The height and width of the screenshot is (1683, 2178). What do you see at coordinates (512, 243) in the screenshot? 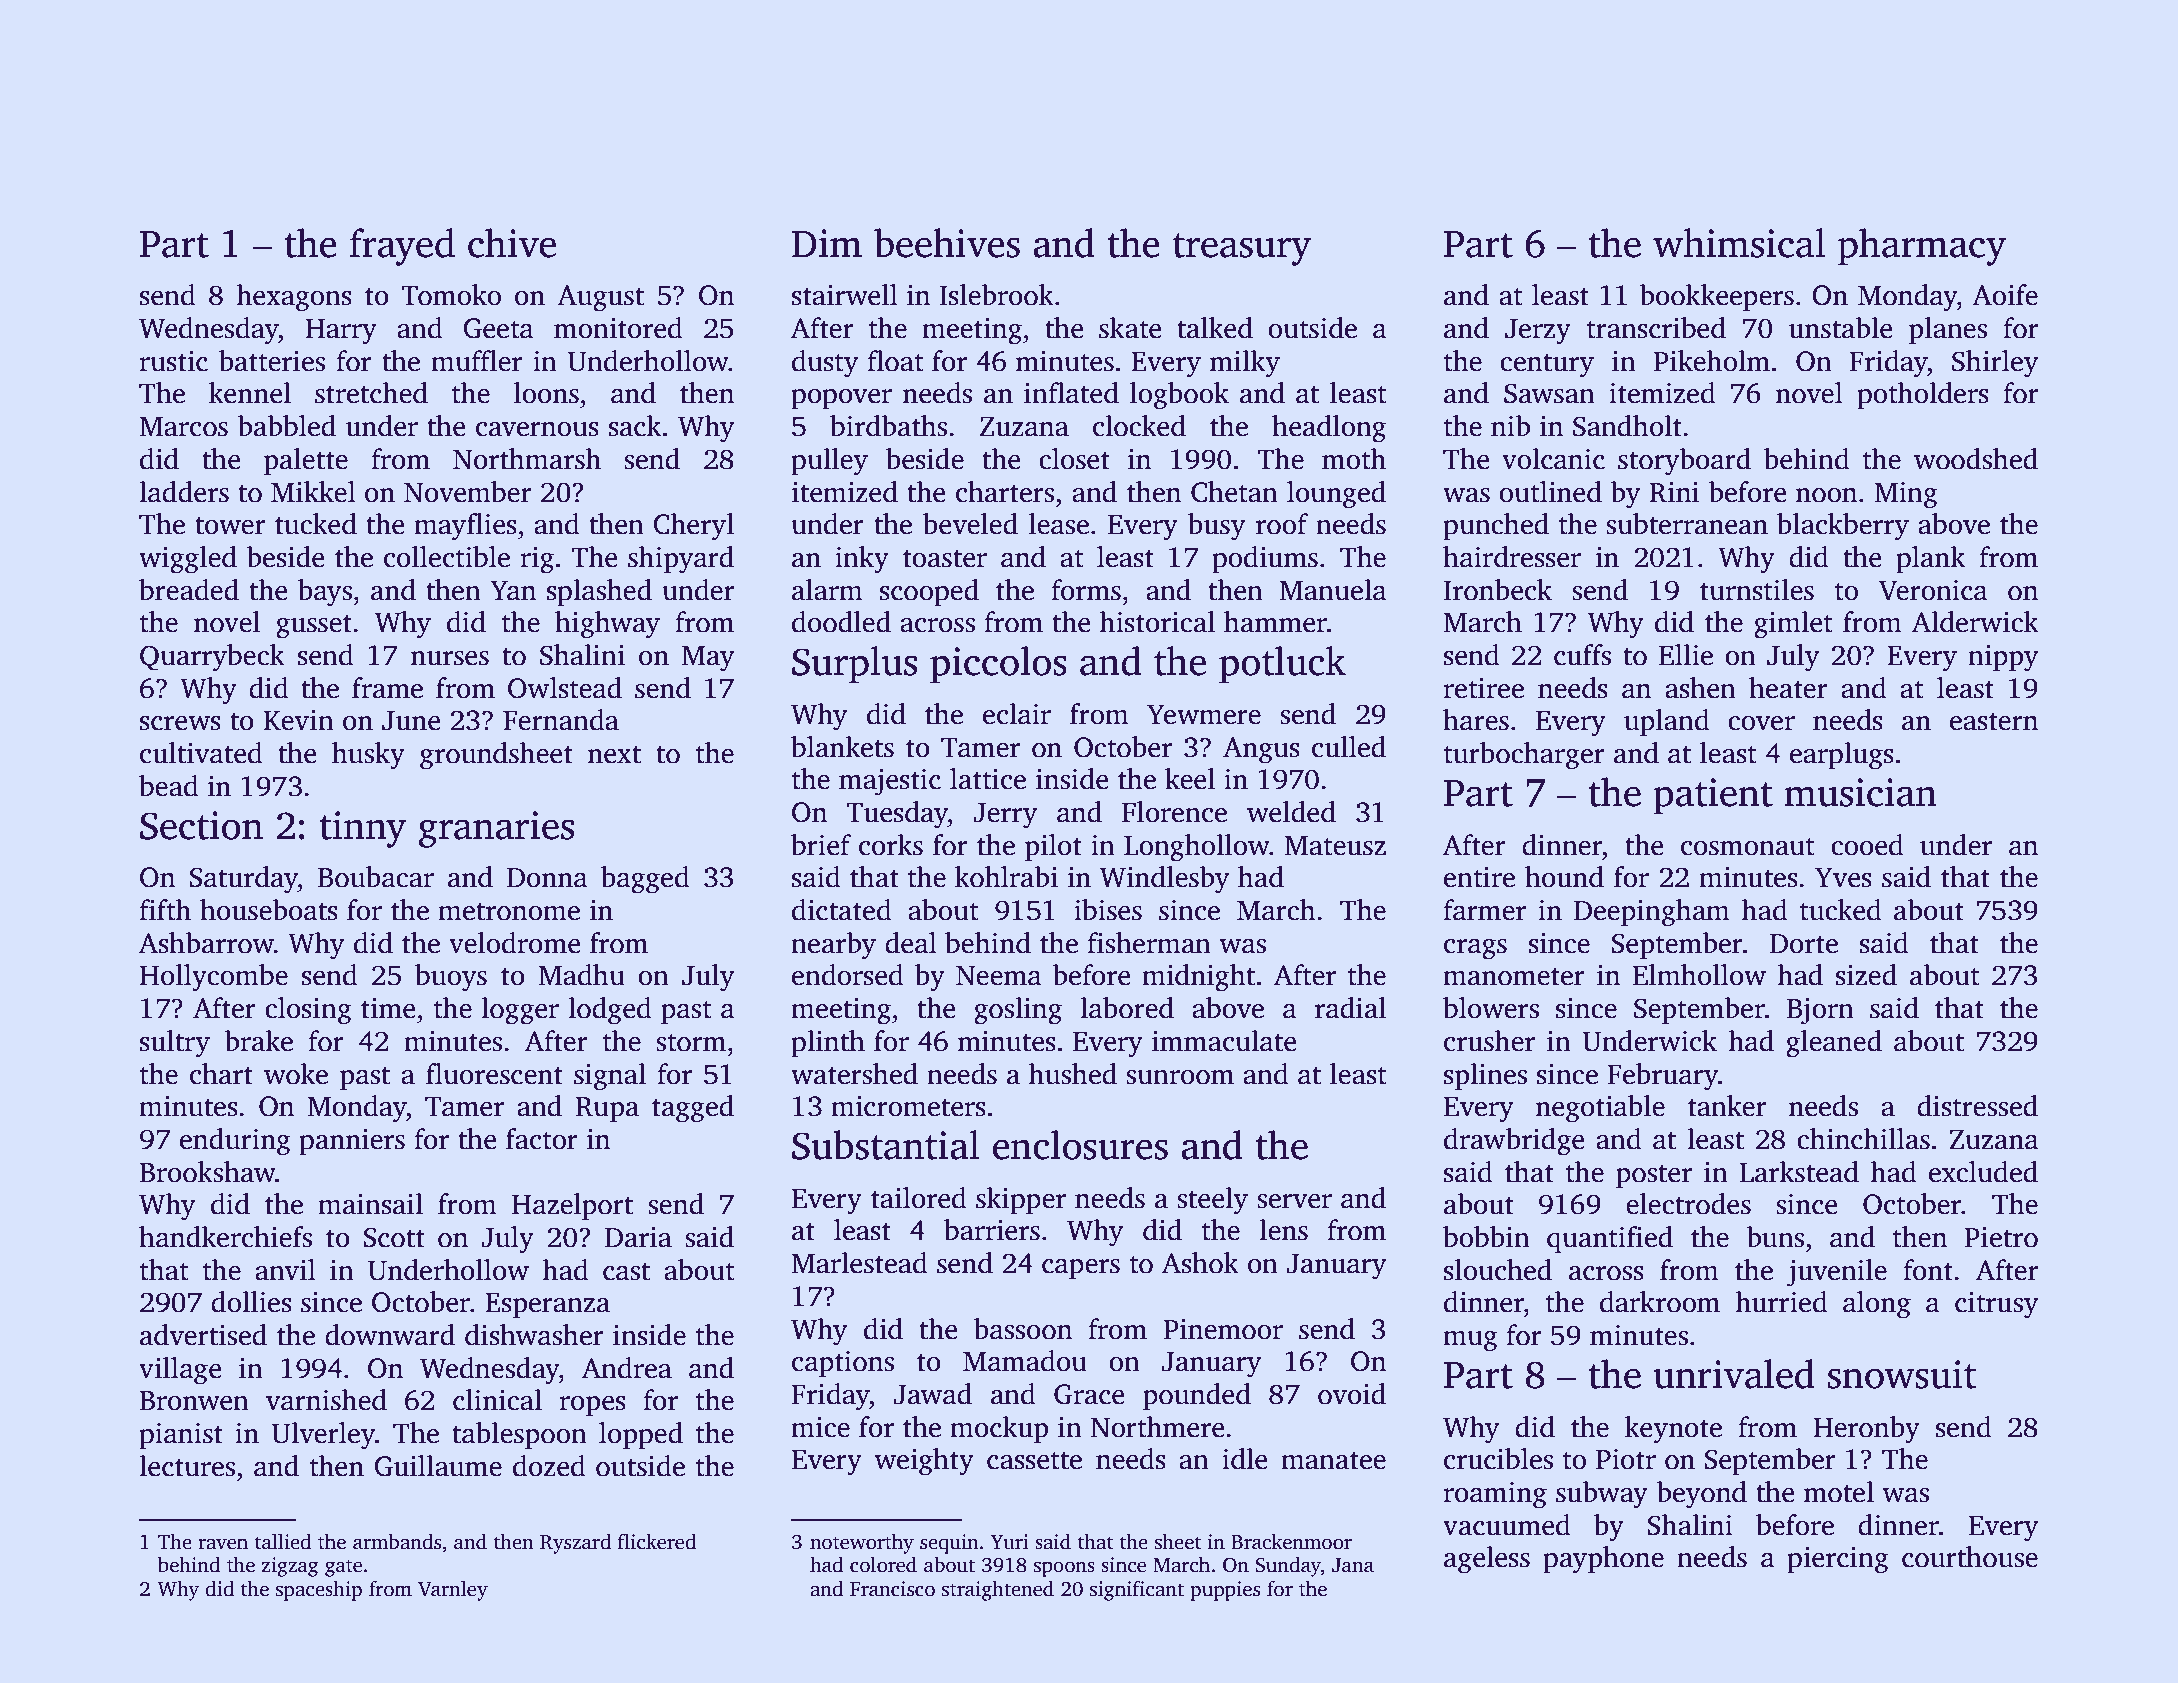
I see `chive` at bounding box center [512, 243].
